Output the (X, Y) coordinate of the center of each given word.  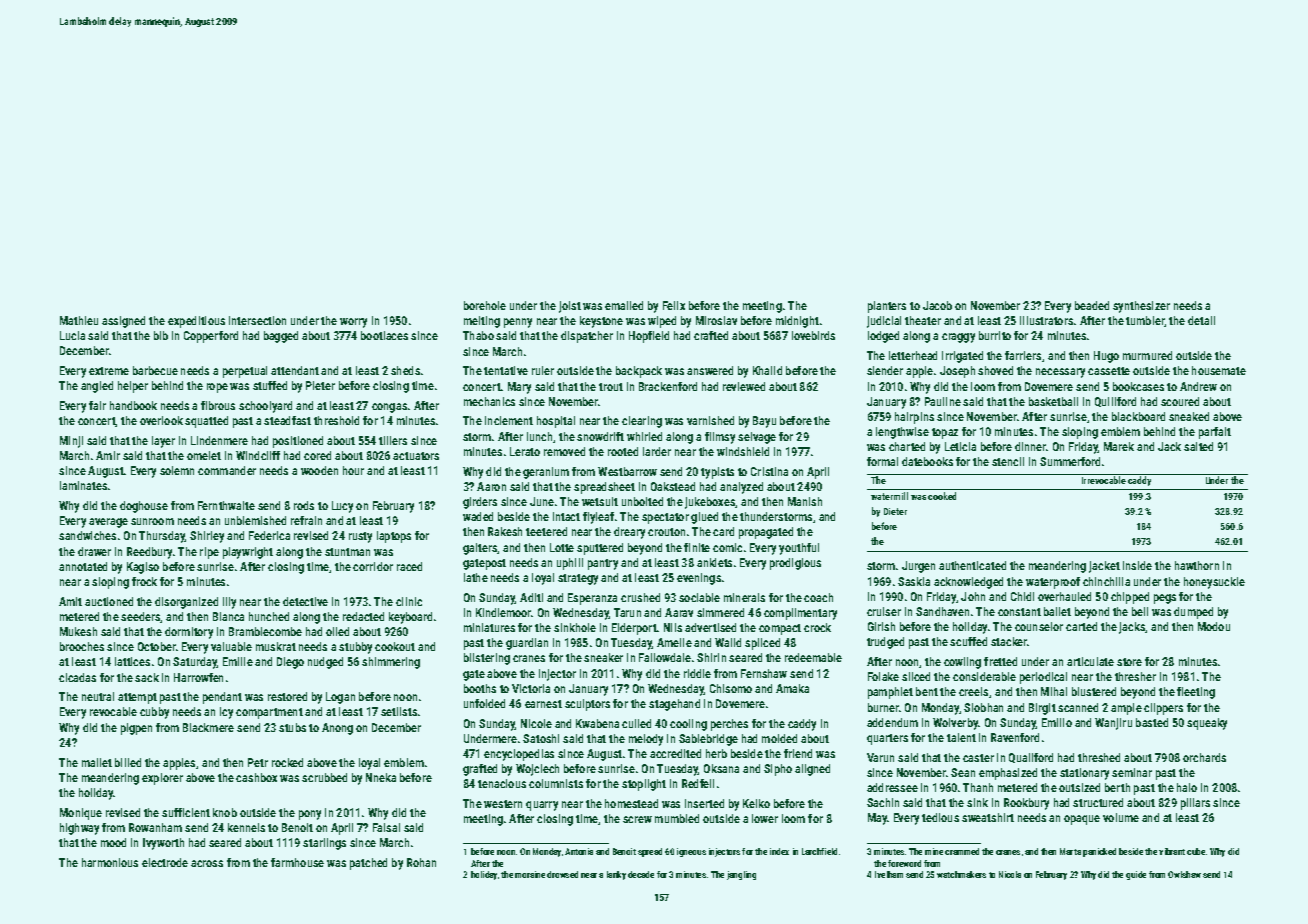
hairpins (914, 418)
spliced (762, 644)
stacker (1009, 641)
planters (887, 307)
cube (1196, 851)
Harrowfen (198, 677)
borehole (485, 305)
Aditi (531, 597)
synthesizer (1141, 307)
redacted (363, 616)
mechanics (489, 401)
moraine (530, 874)
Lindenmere (219, 440)
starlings (324, 844)
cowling (962, 663)
